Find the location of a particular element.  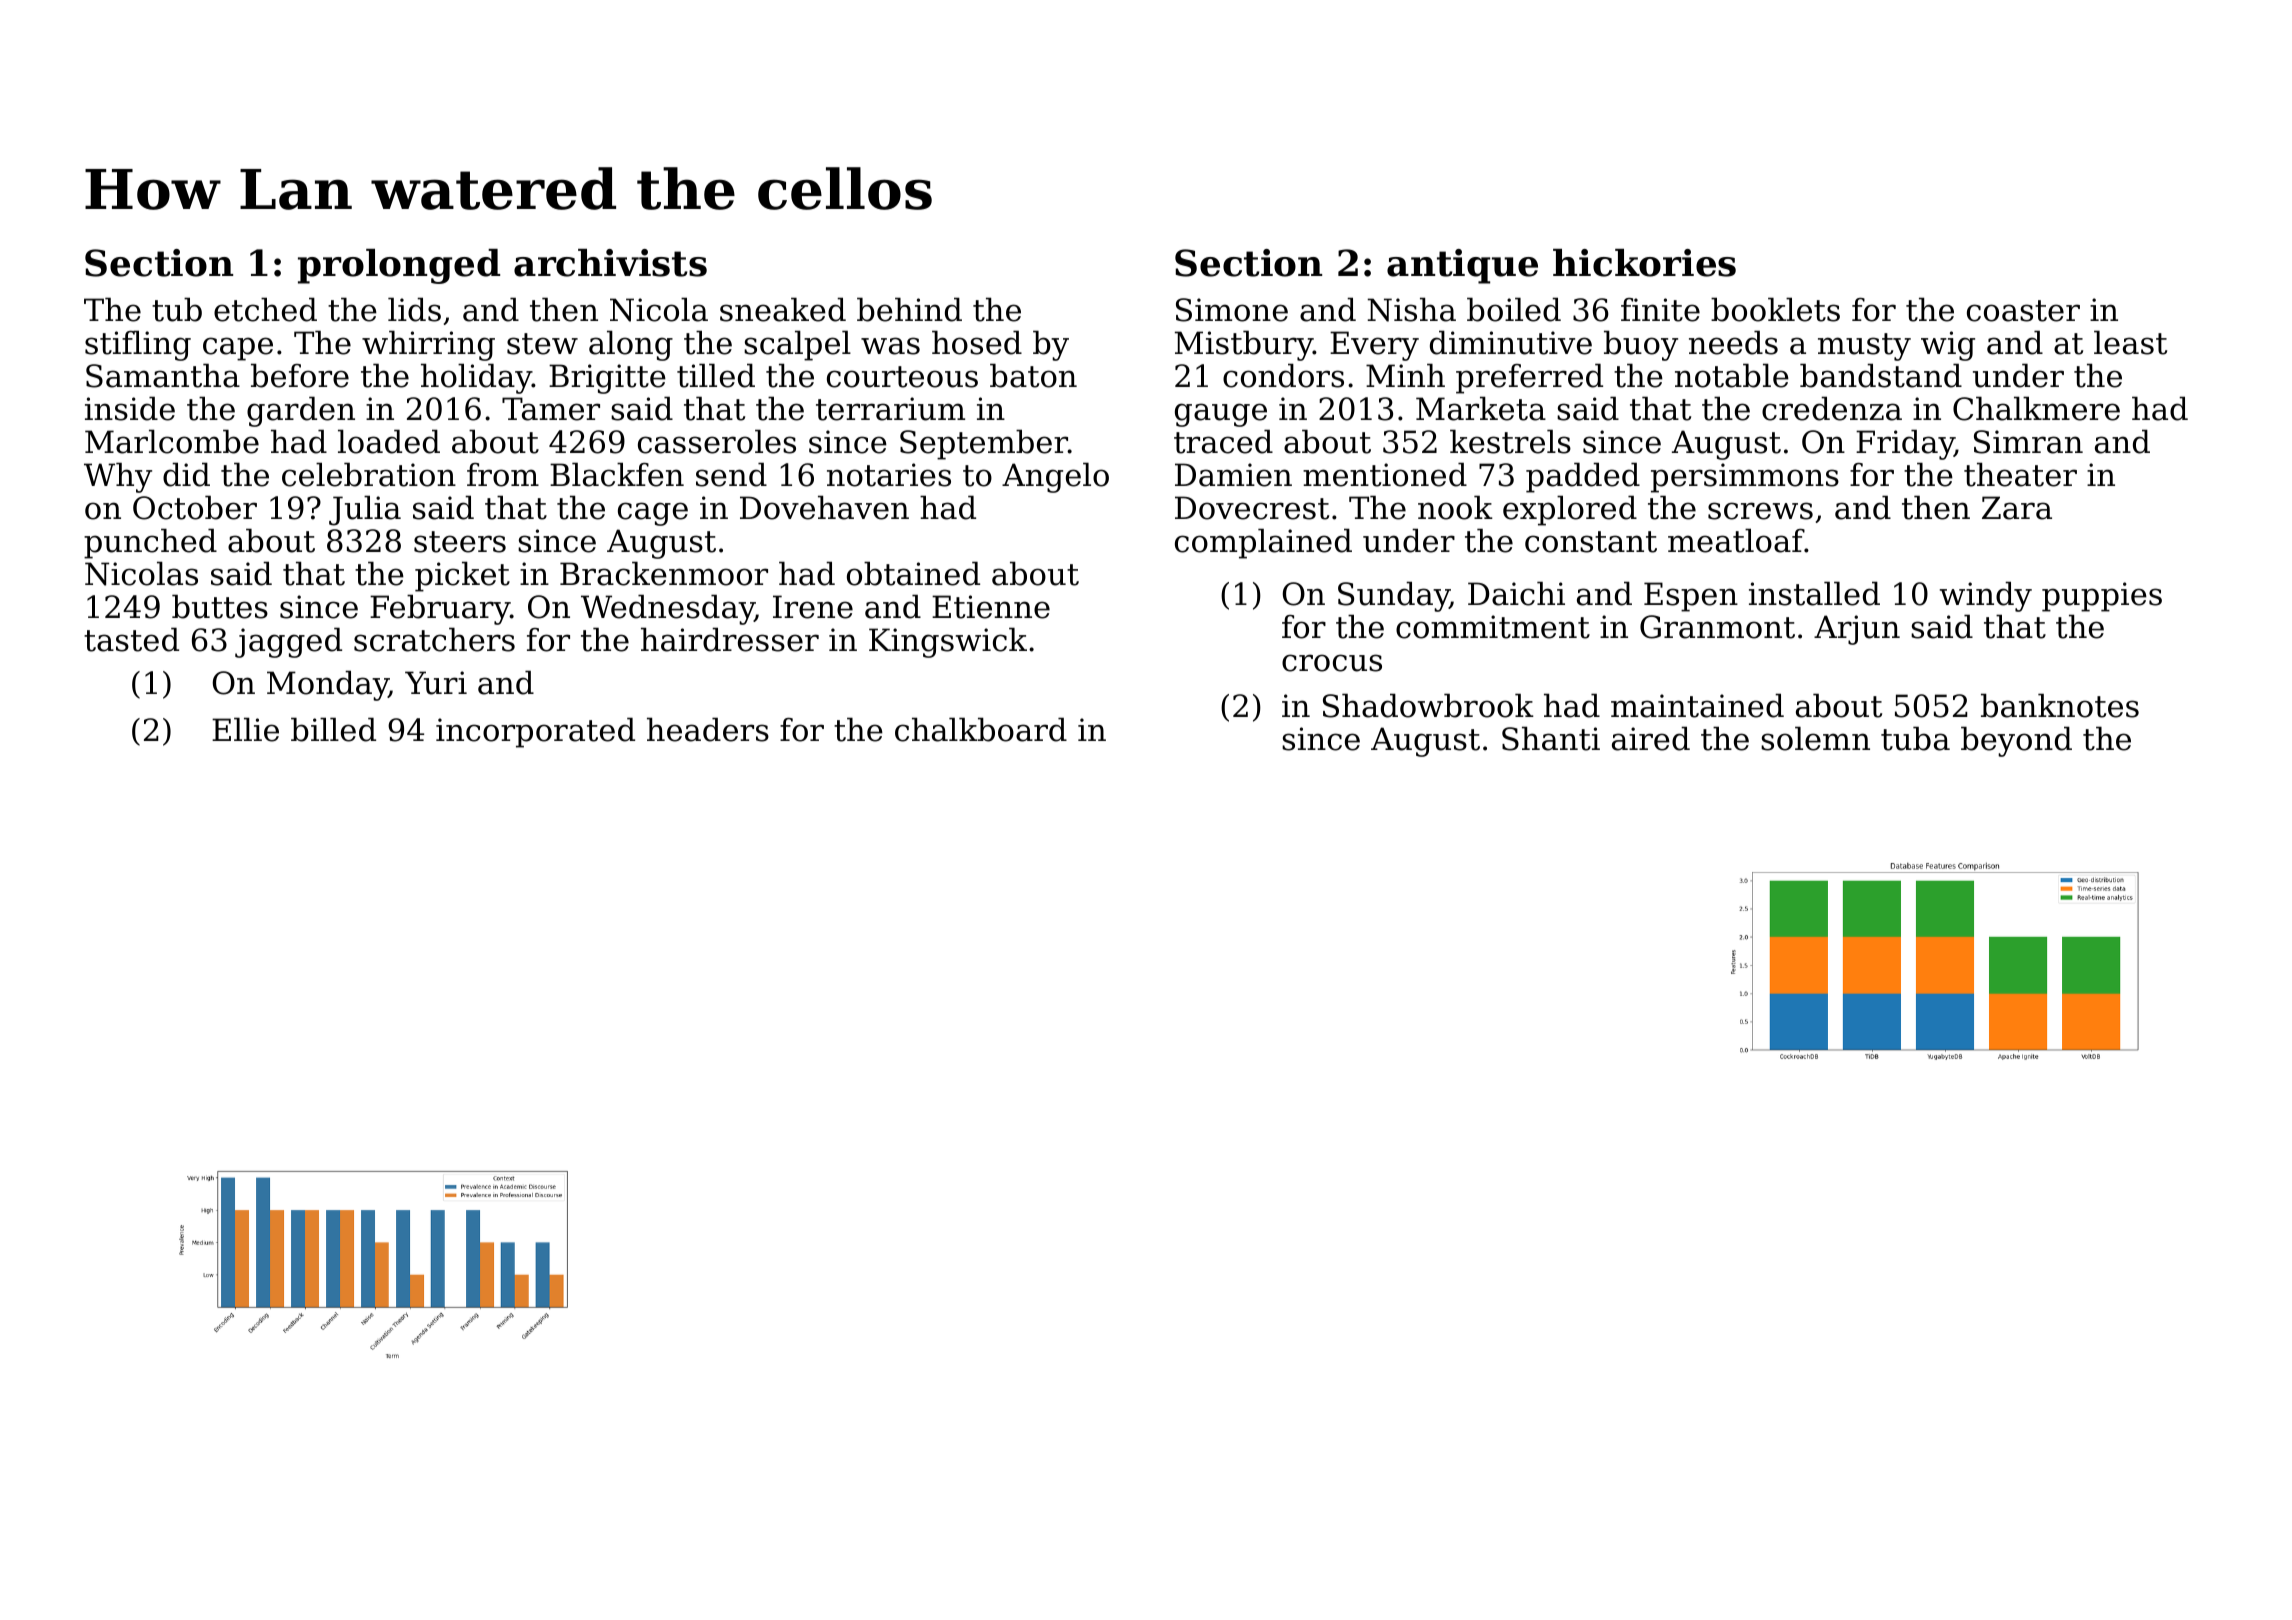

Ellie is located at coordinates (245, 729).
